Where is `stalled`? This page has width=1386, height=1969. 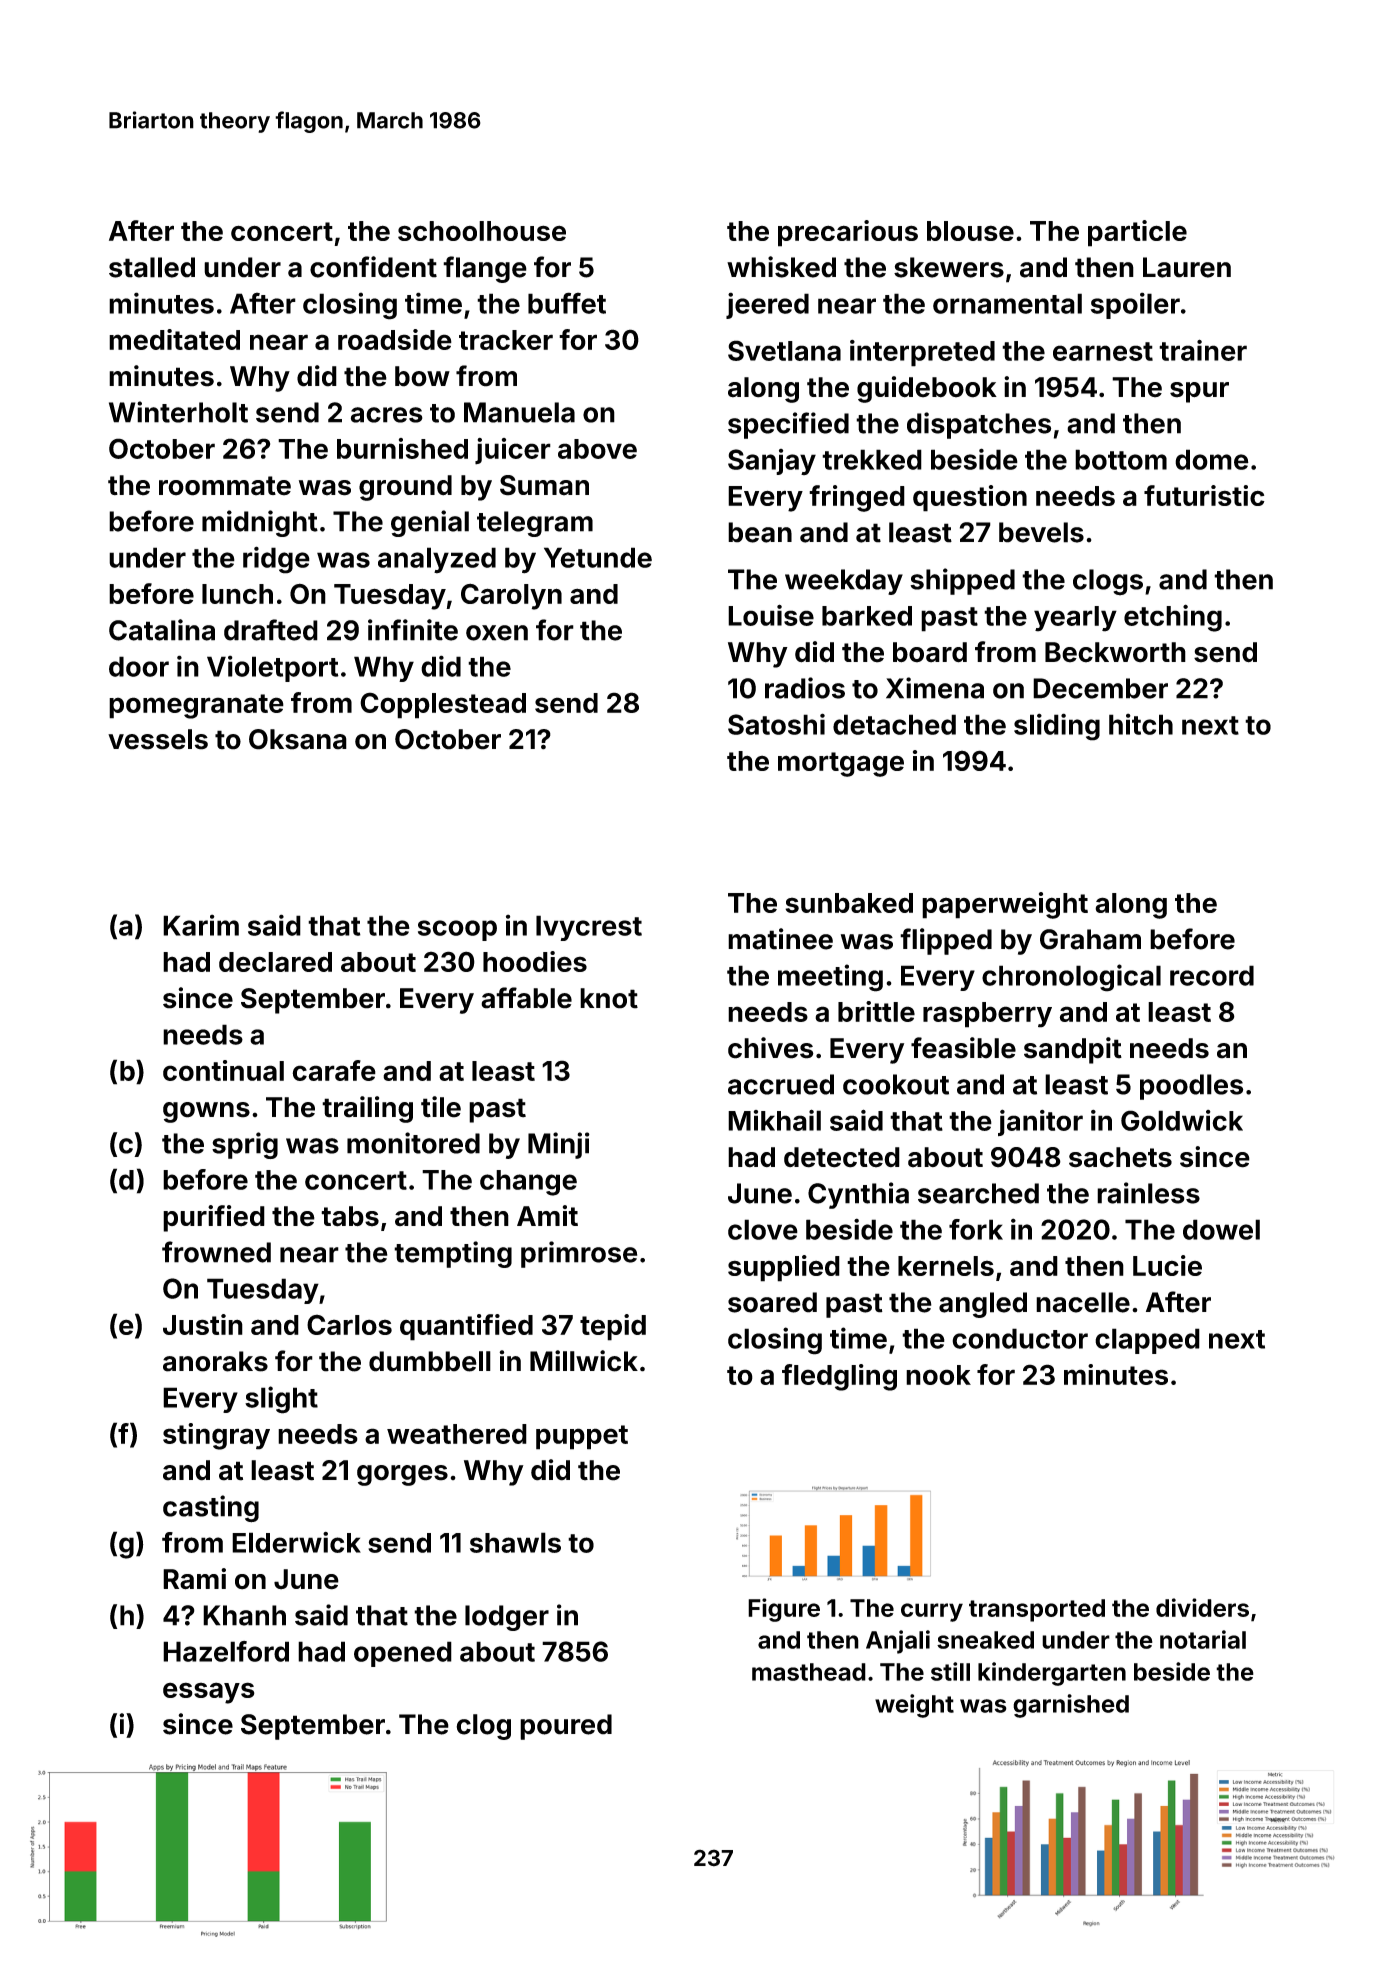 stalled is located at coordinates (152, 267).
